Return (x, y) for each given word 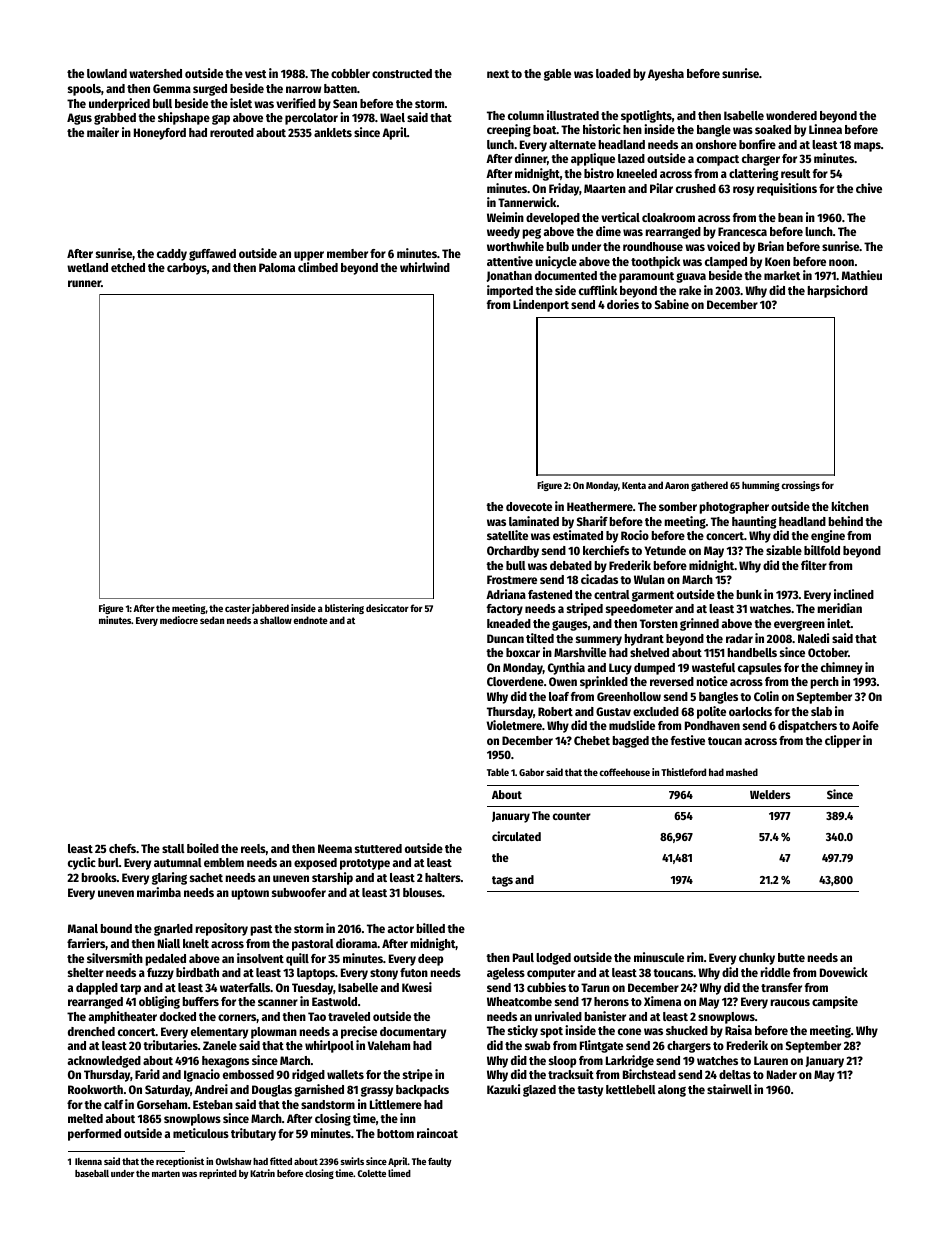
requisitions (787, 189)
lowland (107, 73)
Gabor (531, 772)
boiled (203, 848)
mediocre (179, 620)
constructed (402, 73)
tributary (253, 1134)
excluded (656, 711)
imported (510, 291)
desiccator (387, 608)
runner (84, 283)
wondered (791, 115)
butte (791, 957)
